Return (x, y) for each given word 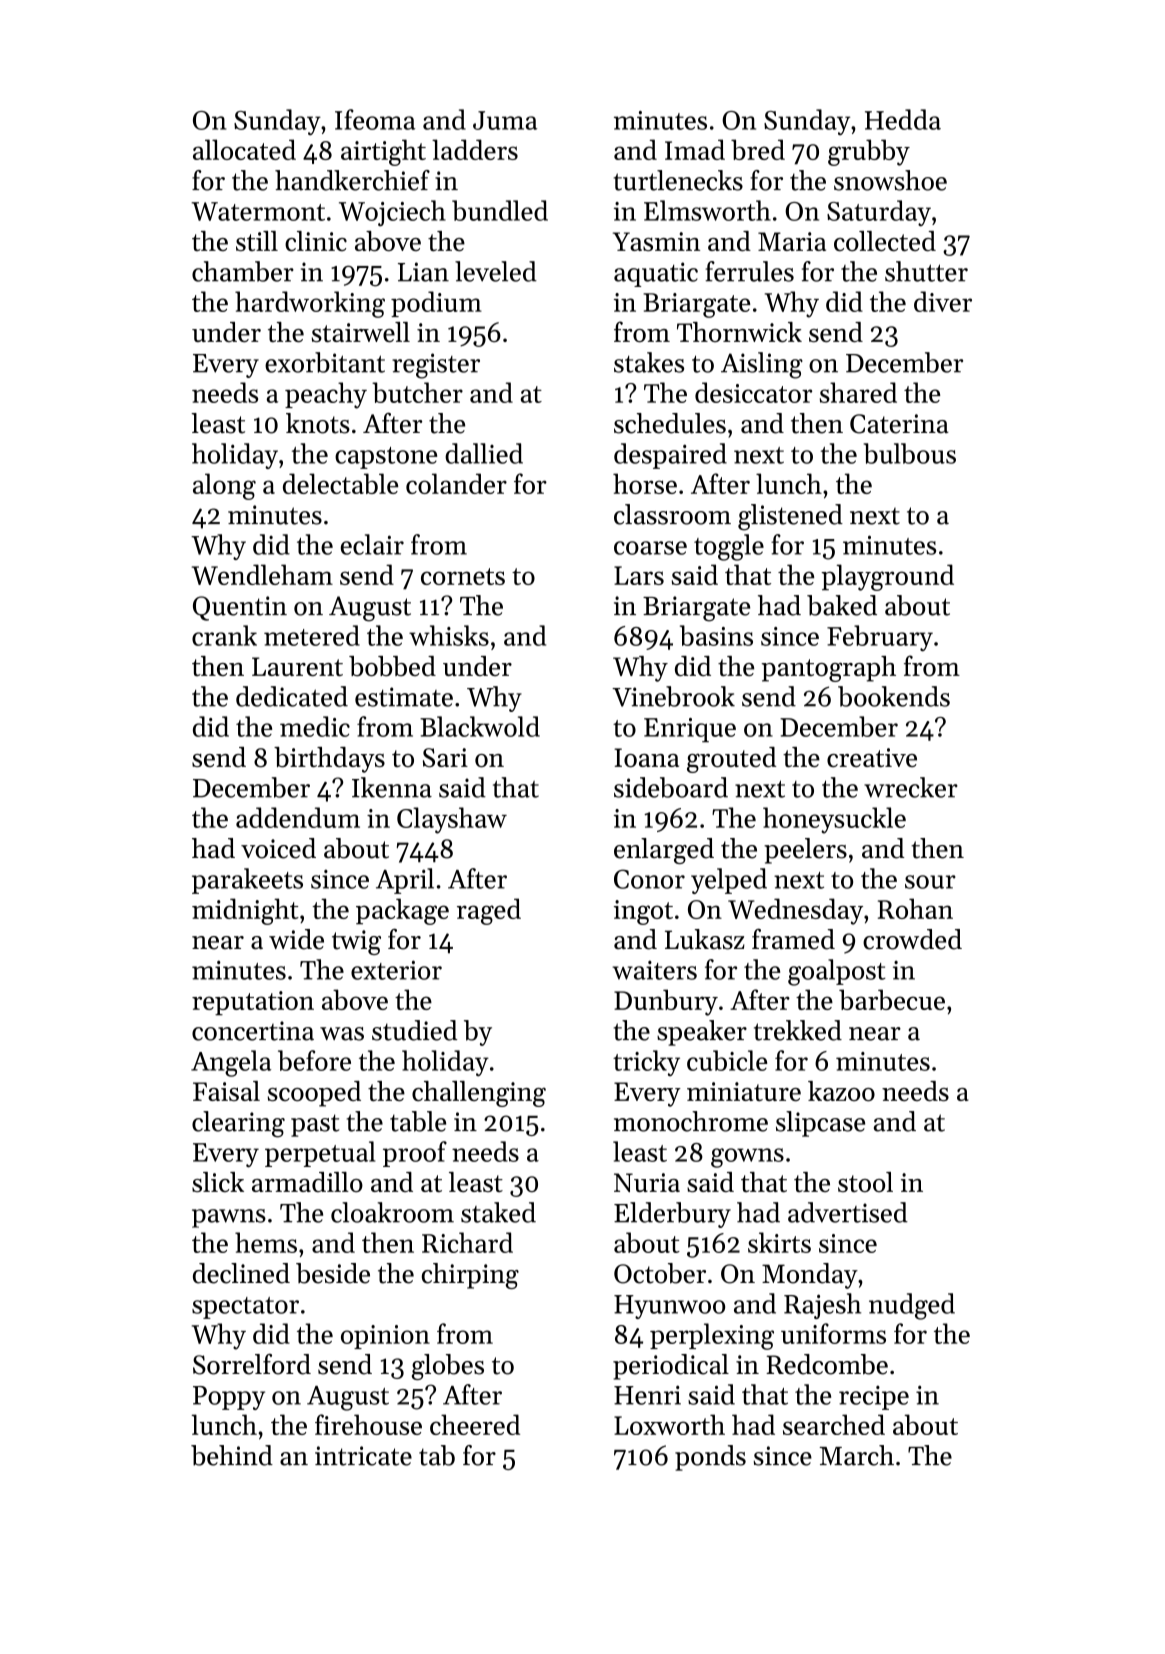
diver (943, 301)
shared (858, 392)
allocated (244, 149)
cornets (463, 576)
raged (489, 911)
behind (232, 1455)
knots (318, 423)
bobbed (392, 666)
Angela (231, 1063)
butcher (417, 392)
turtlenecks (678, 180)
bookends (894, 696)
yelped (729, 881)
